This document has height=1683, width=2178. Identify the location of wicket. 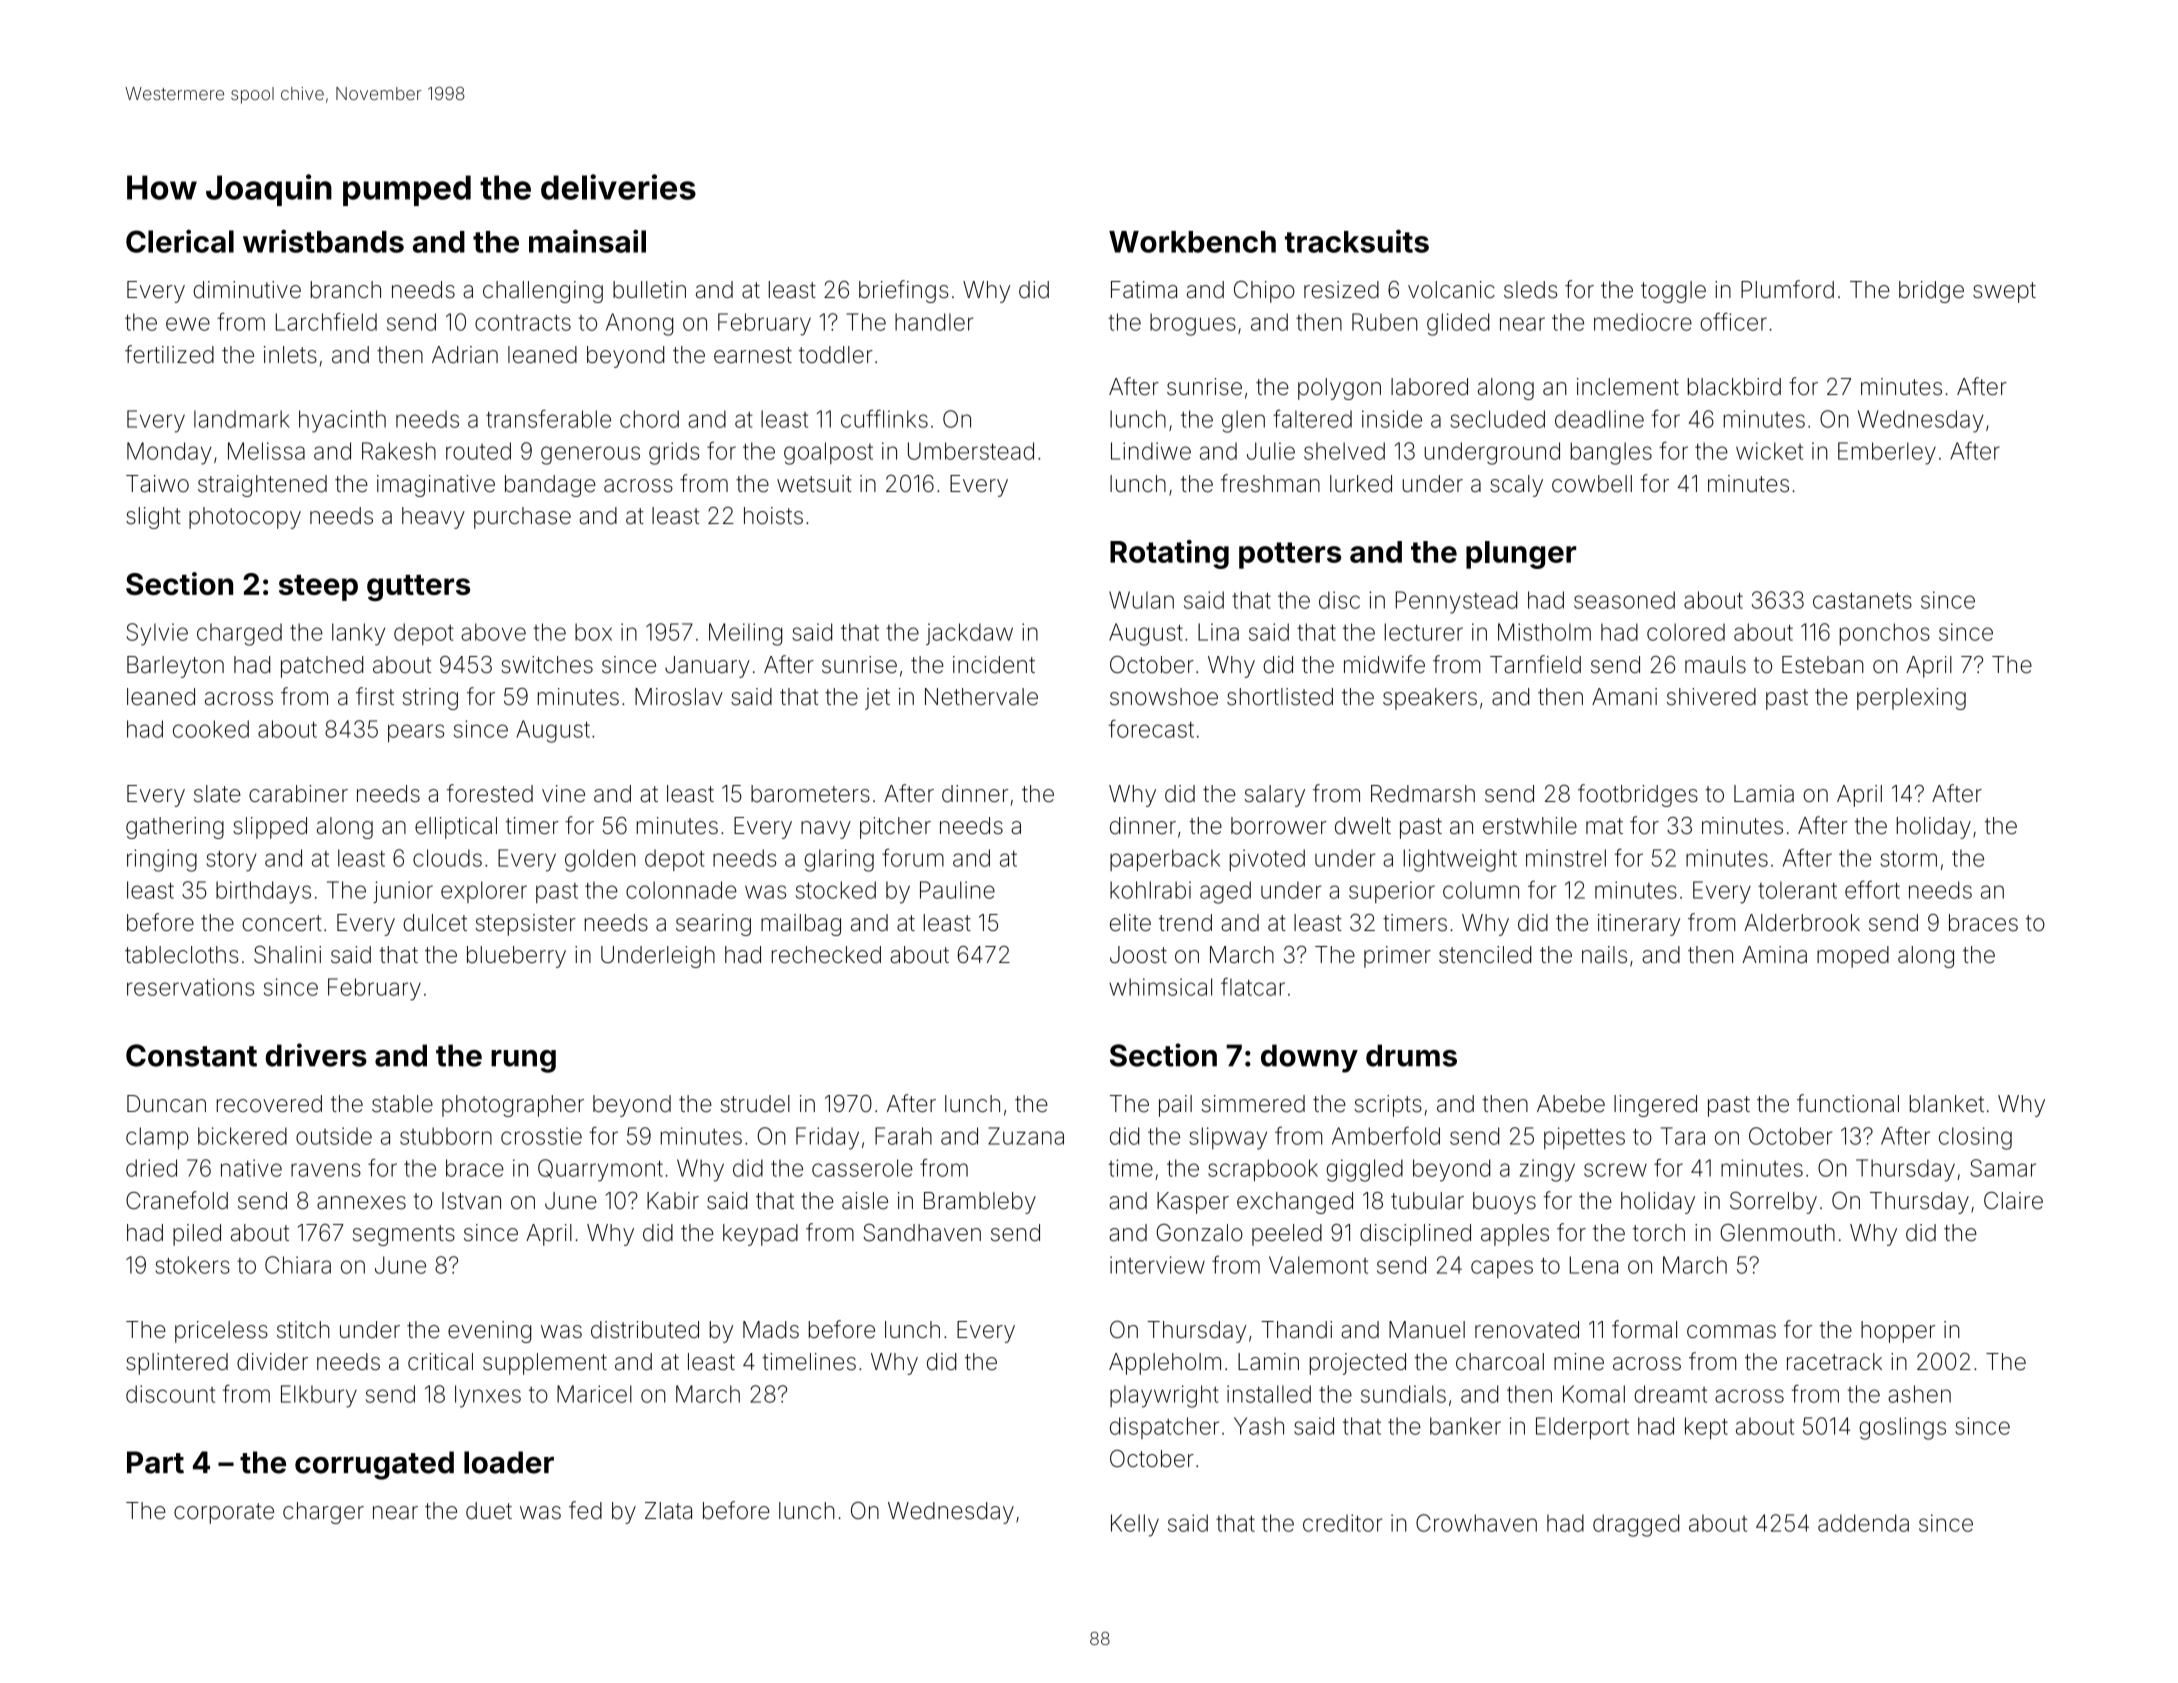
(1769, 451).
